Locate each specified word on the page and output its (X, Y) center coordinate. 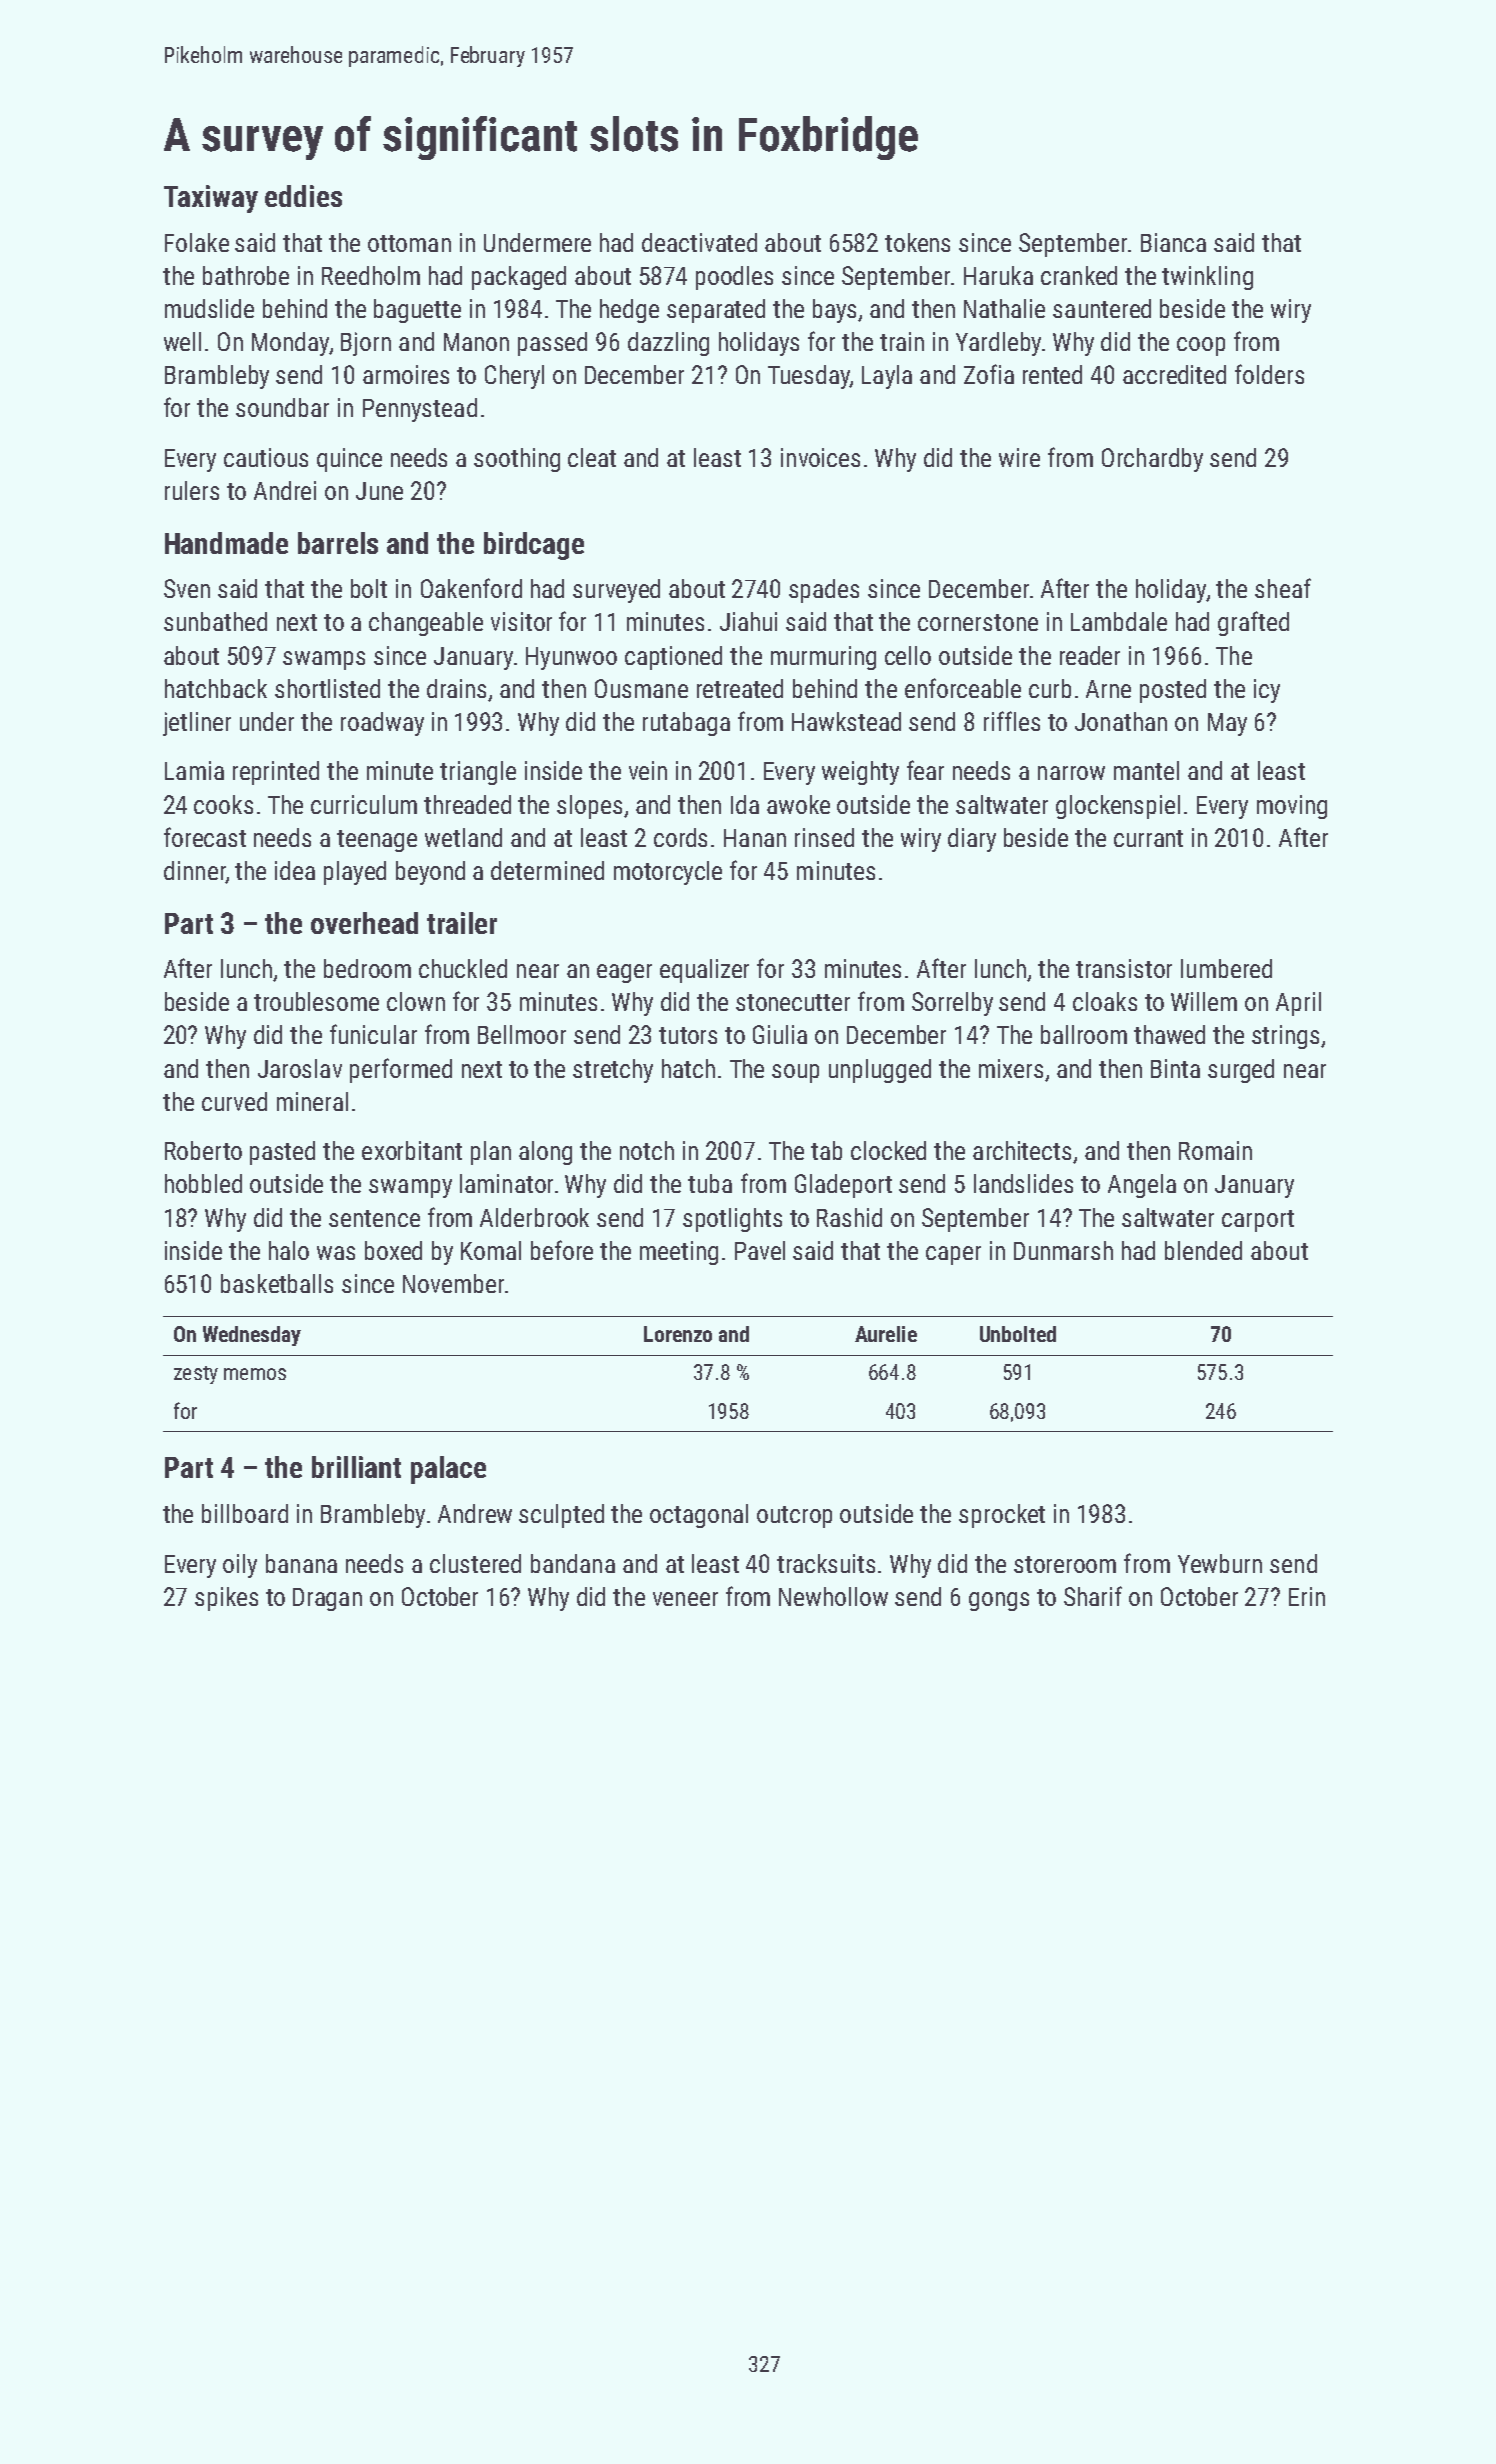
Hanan (755, 838)
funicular (373, 1034)
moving (1292, 807)
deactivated (699, 242)
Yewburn (1220, 1563)
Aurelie (886, 1334)
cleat (592, 457)
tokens (917, 242)
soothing (517, 460)
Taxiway (211, 199)
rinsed (824, 837)
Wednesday (252, 1336)
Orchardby (1152, 460)
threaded (467, 804)
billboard (245, 1513)
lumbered (1226, 968)
